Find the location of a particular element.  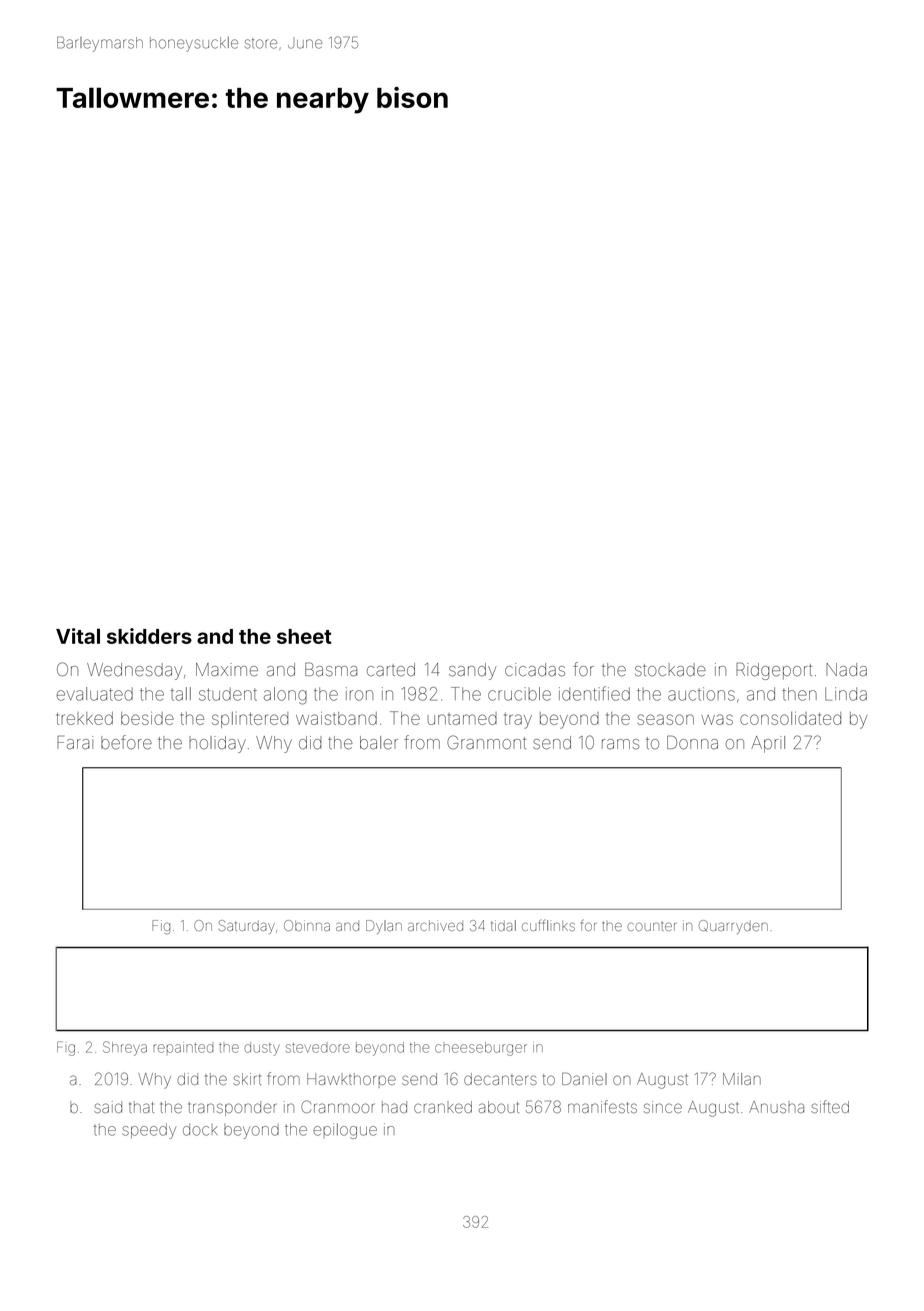

speedy is located at coordinates (149, 1131).
